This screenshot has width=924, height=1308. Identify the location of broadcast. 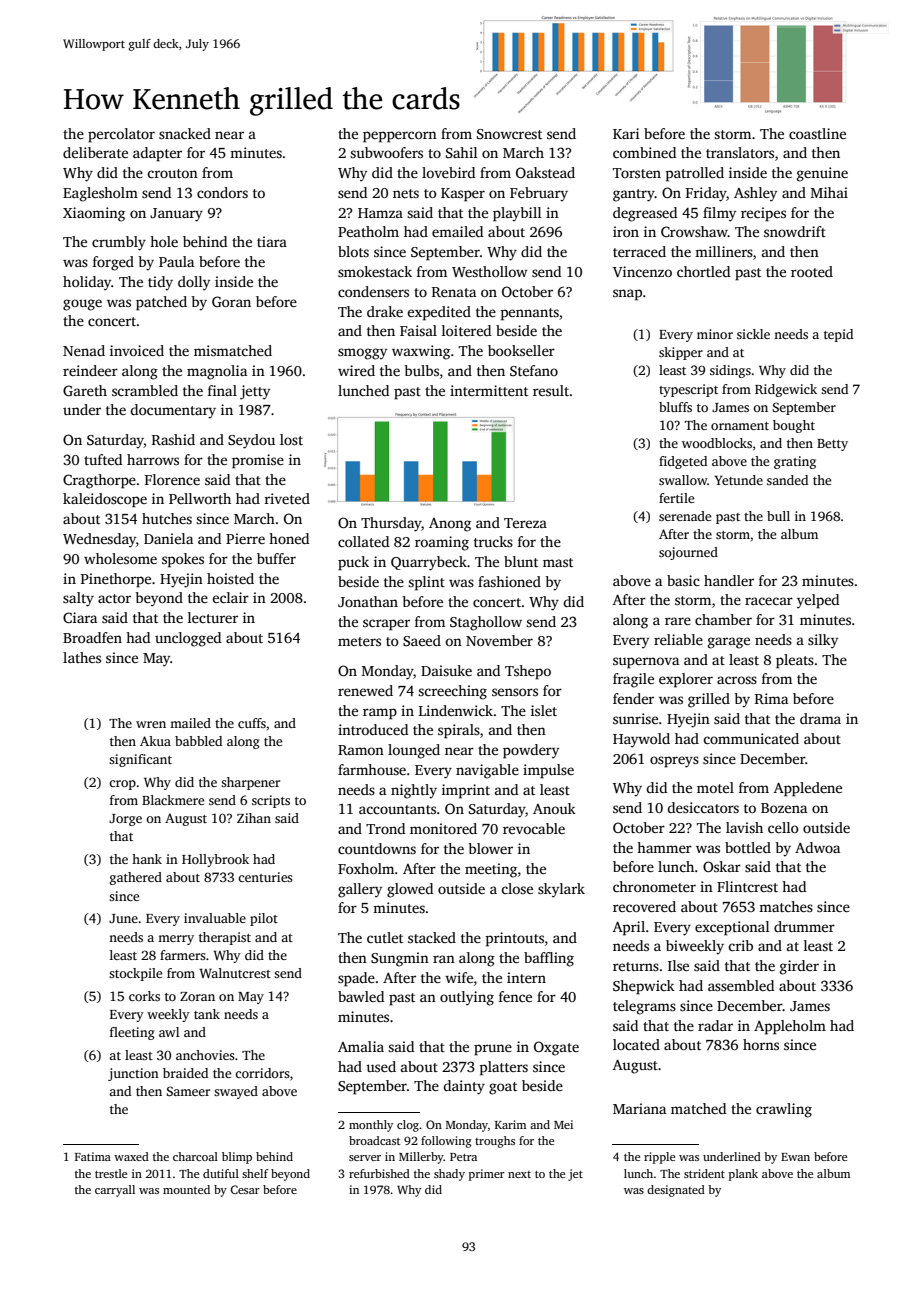
(374, 1140).
